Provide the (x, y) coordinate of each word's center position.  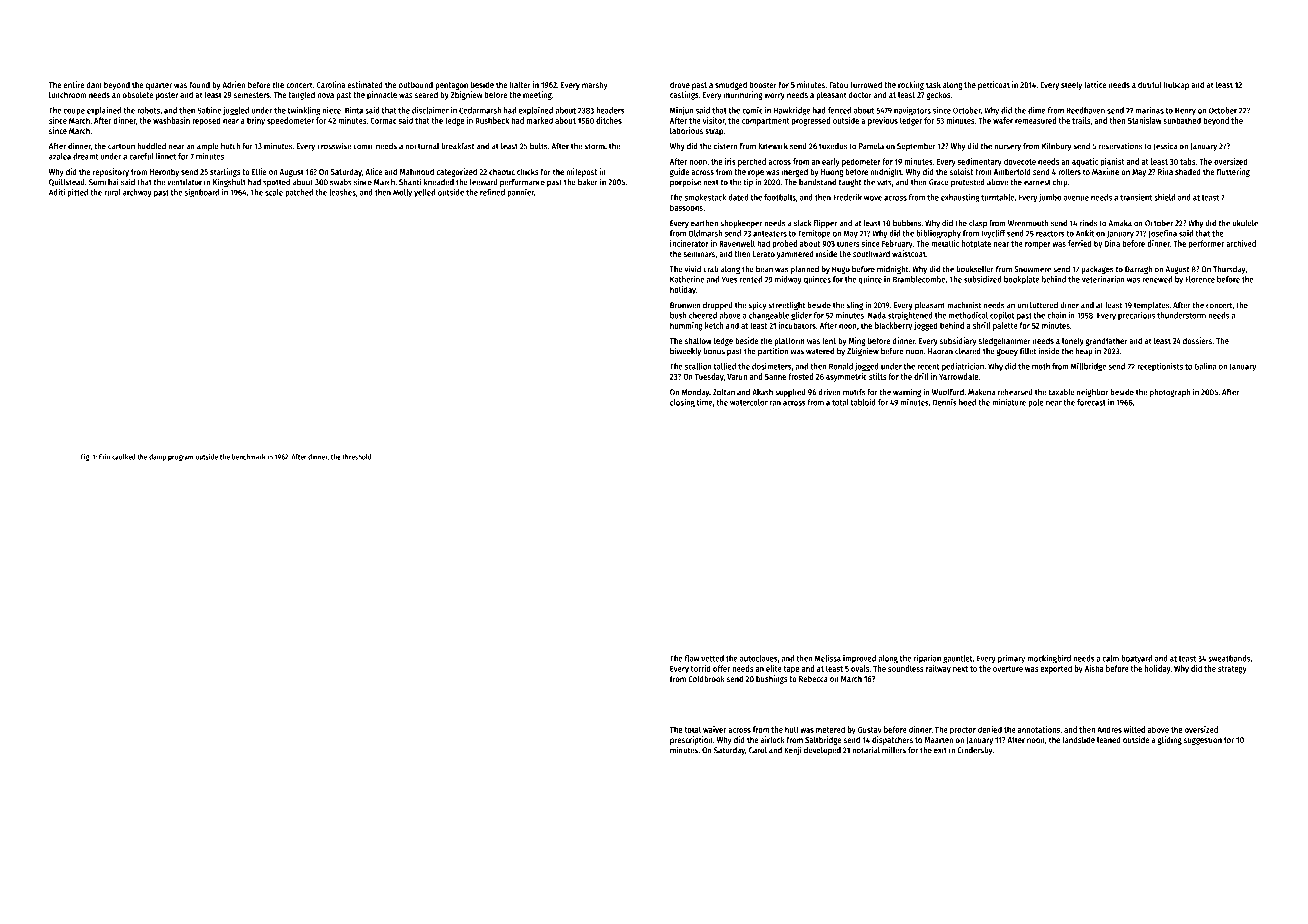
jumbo (1050, 198)
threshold (357, 457)
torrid (701, 668)
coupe (74, 112)
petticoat (994, 85)
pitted (77, 193)
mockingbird (1049, 659)
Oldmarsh (705, 233)
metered (830, 729)
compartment (765, 122)
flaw (691, 658)
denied (990, 729)
